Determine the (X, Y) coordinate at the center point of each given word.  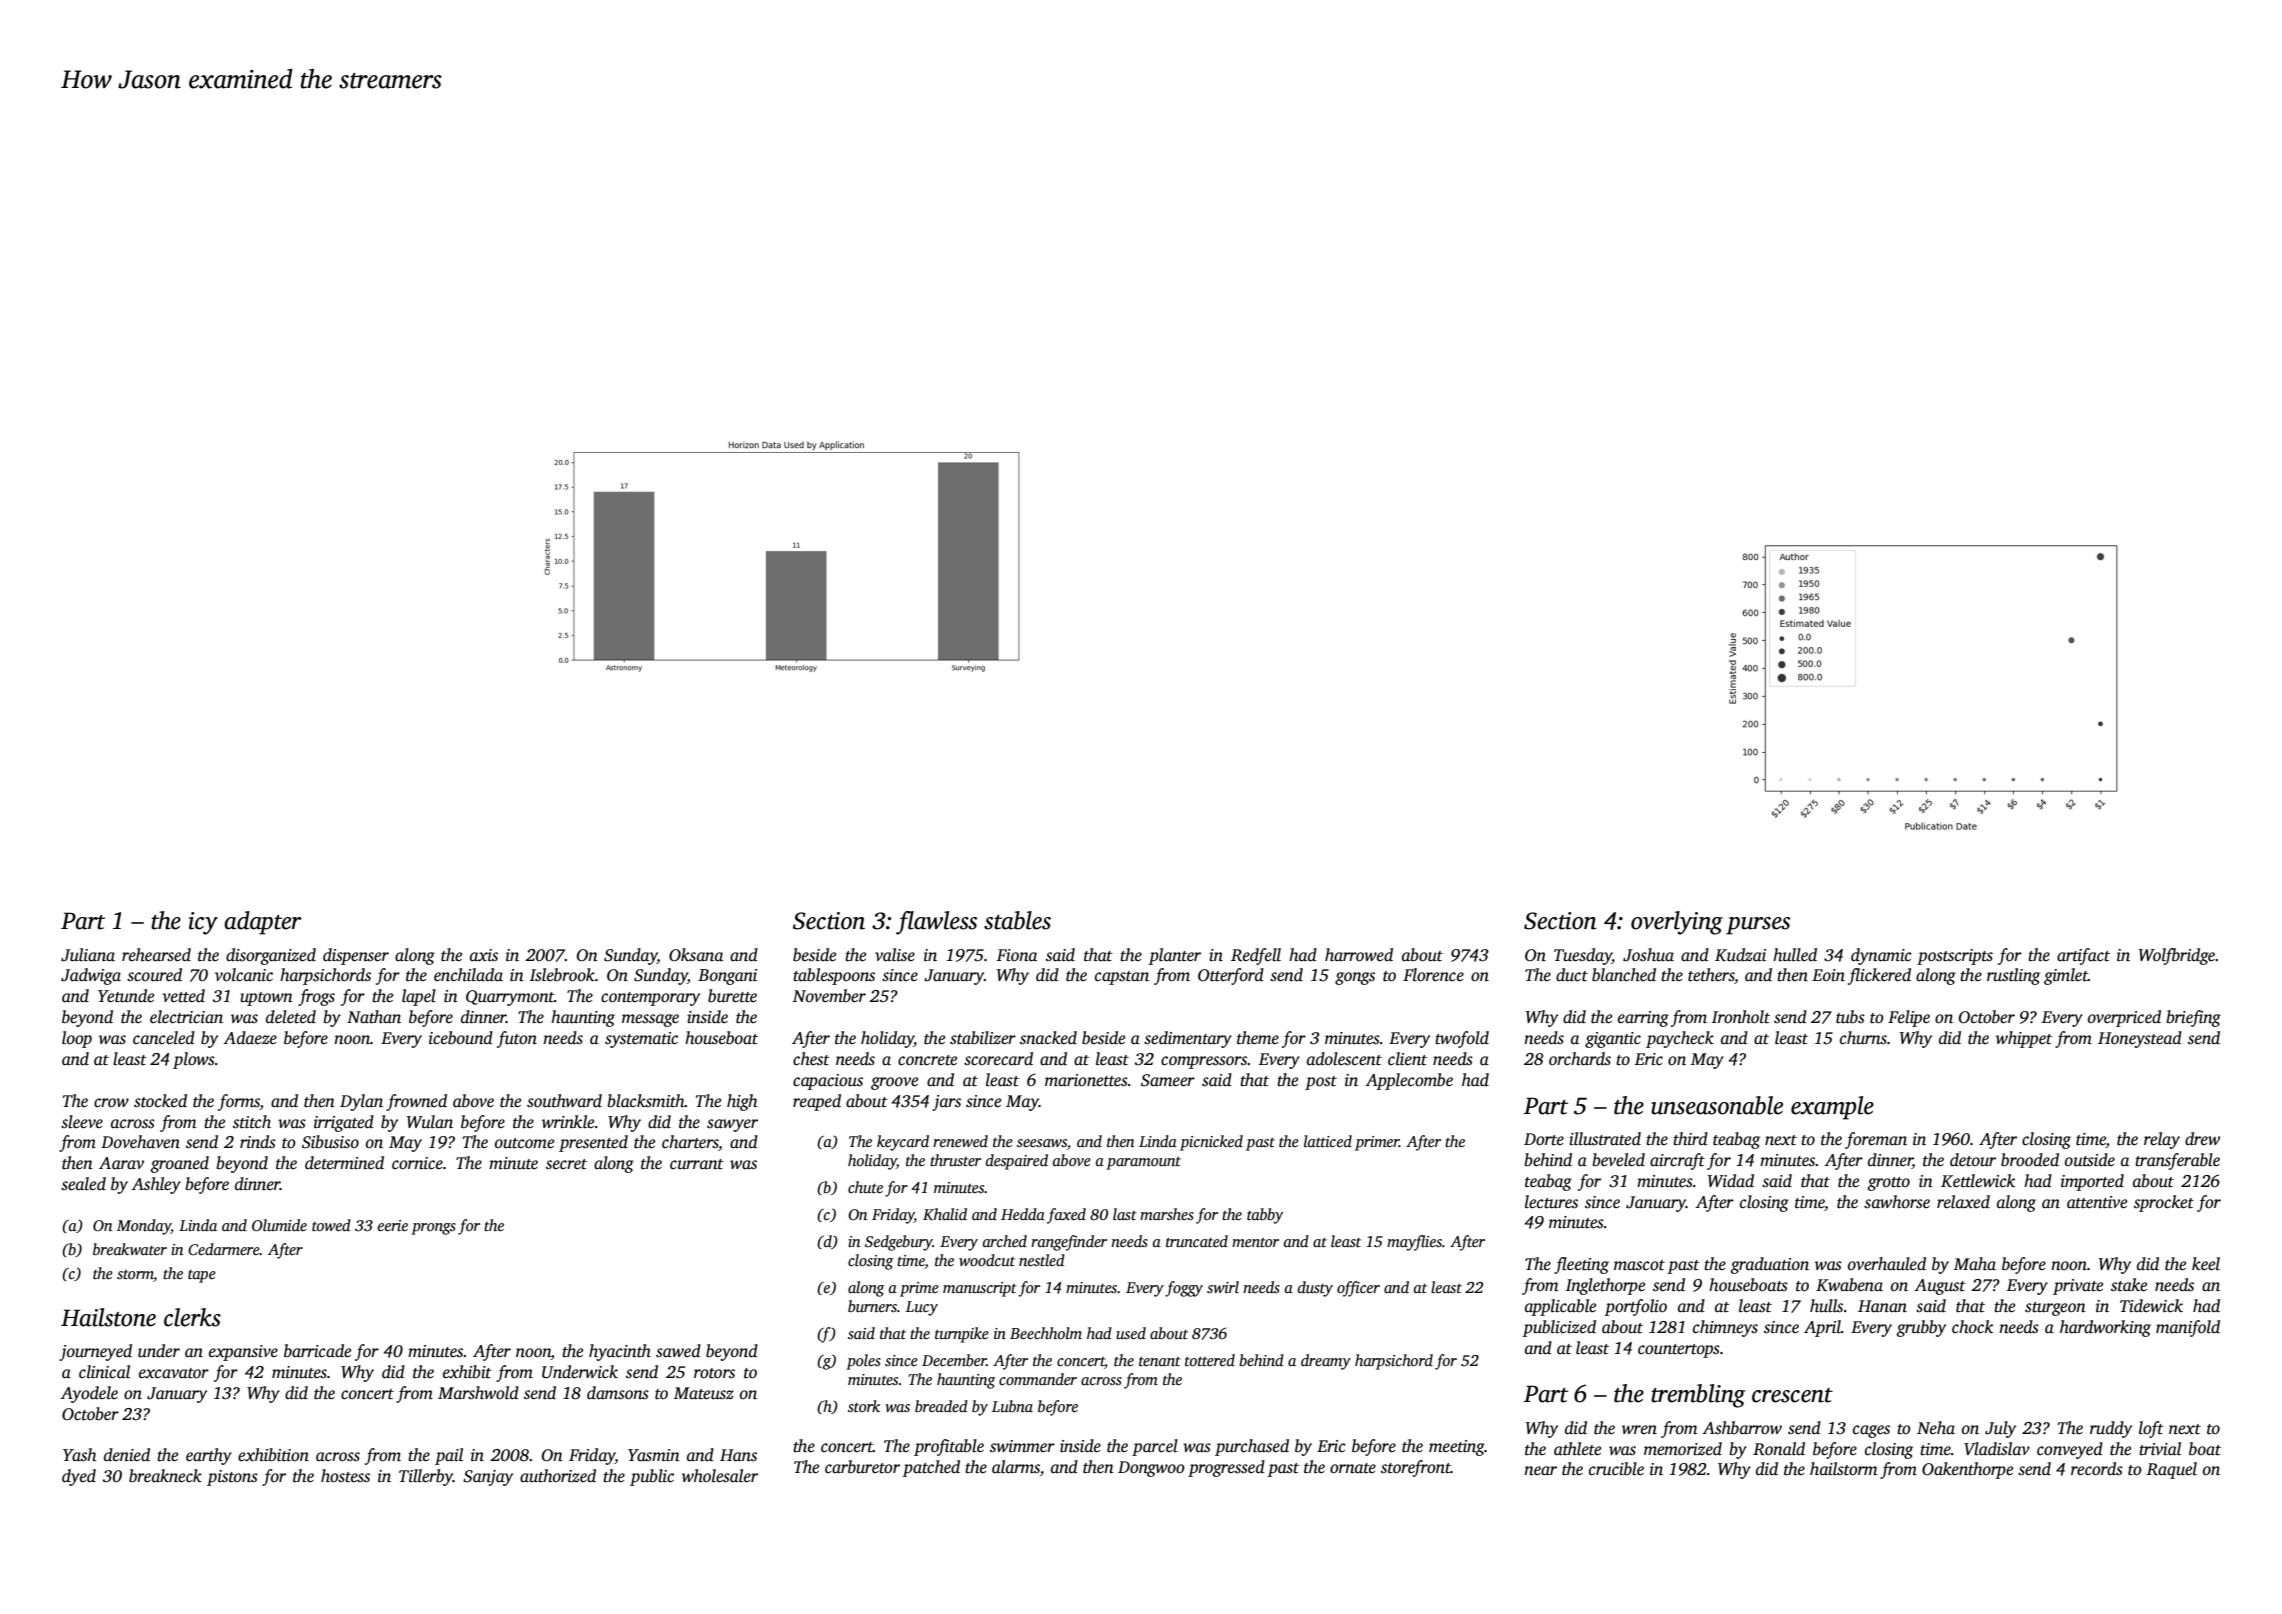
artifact (2083, 956)
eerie (393, 1225)
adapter (263, 923)
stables (1017, 920)
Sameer (1168, 1080)
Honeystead (2140, 1039)
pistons (232, 1478)
